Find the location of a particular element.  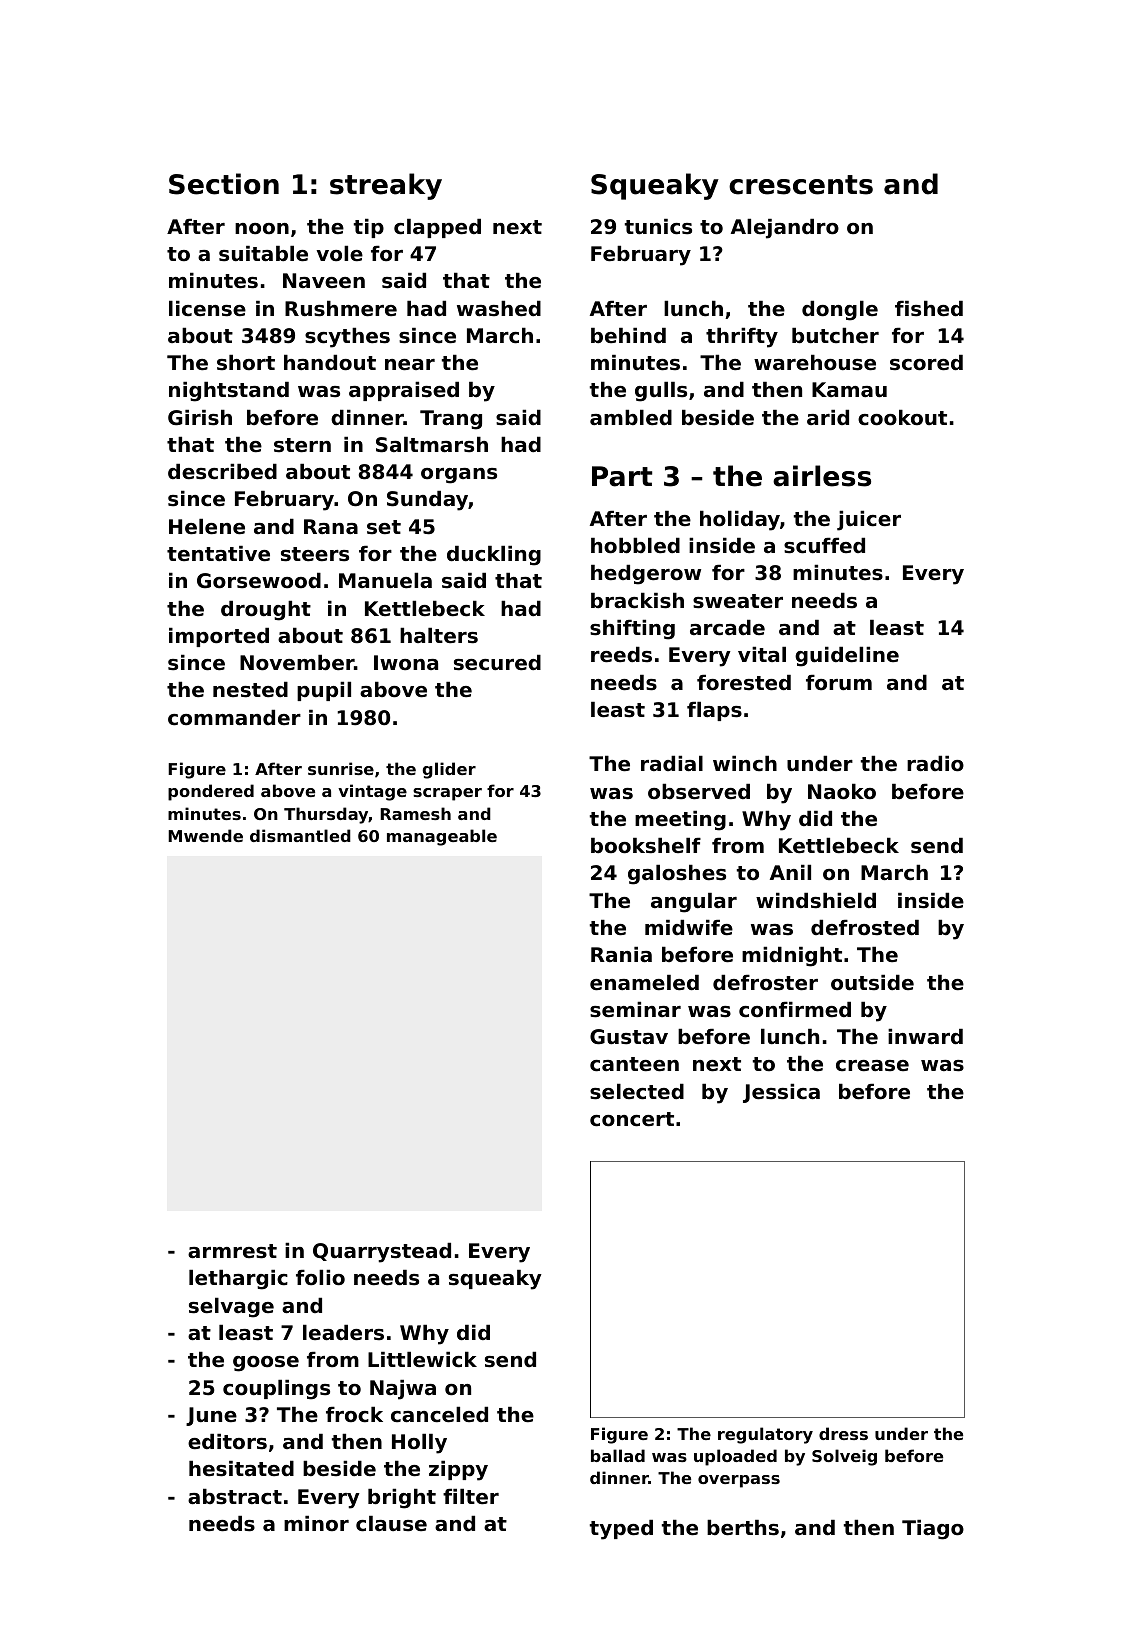

behind is located at coordinates (628, 335).
